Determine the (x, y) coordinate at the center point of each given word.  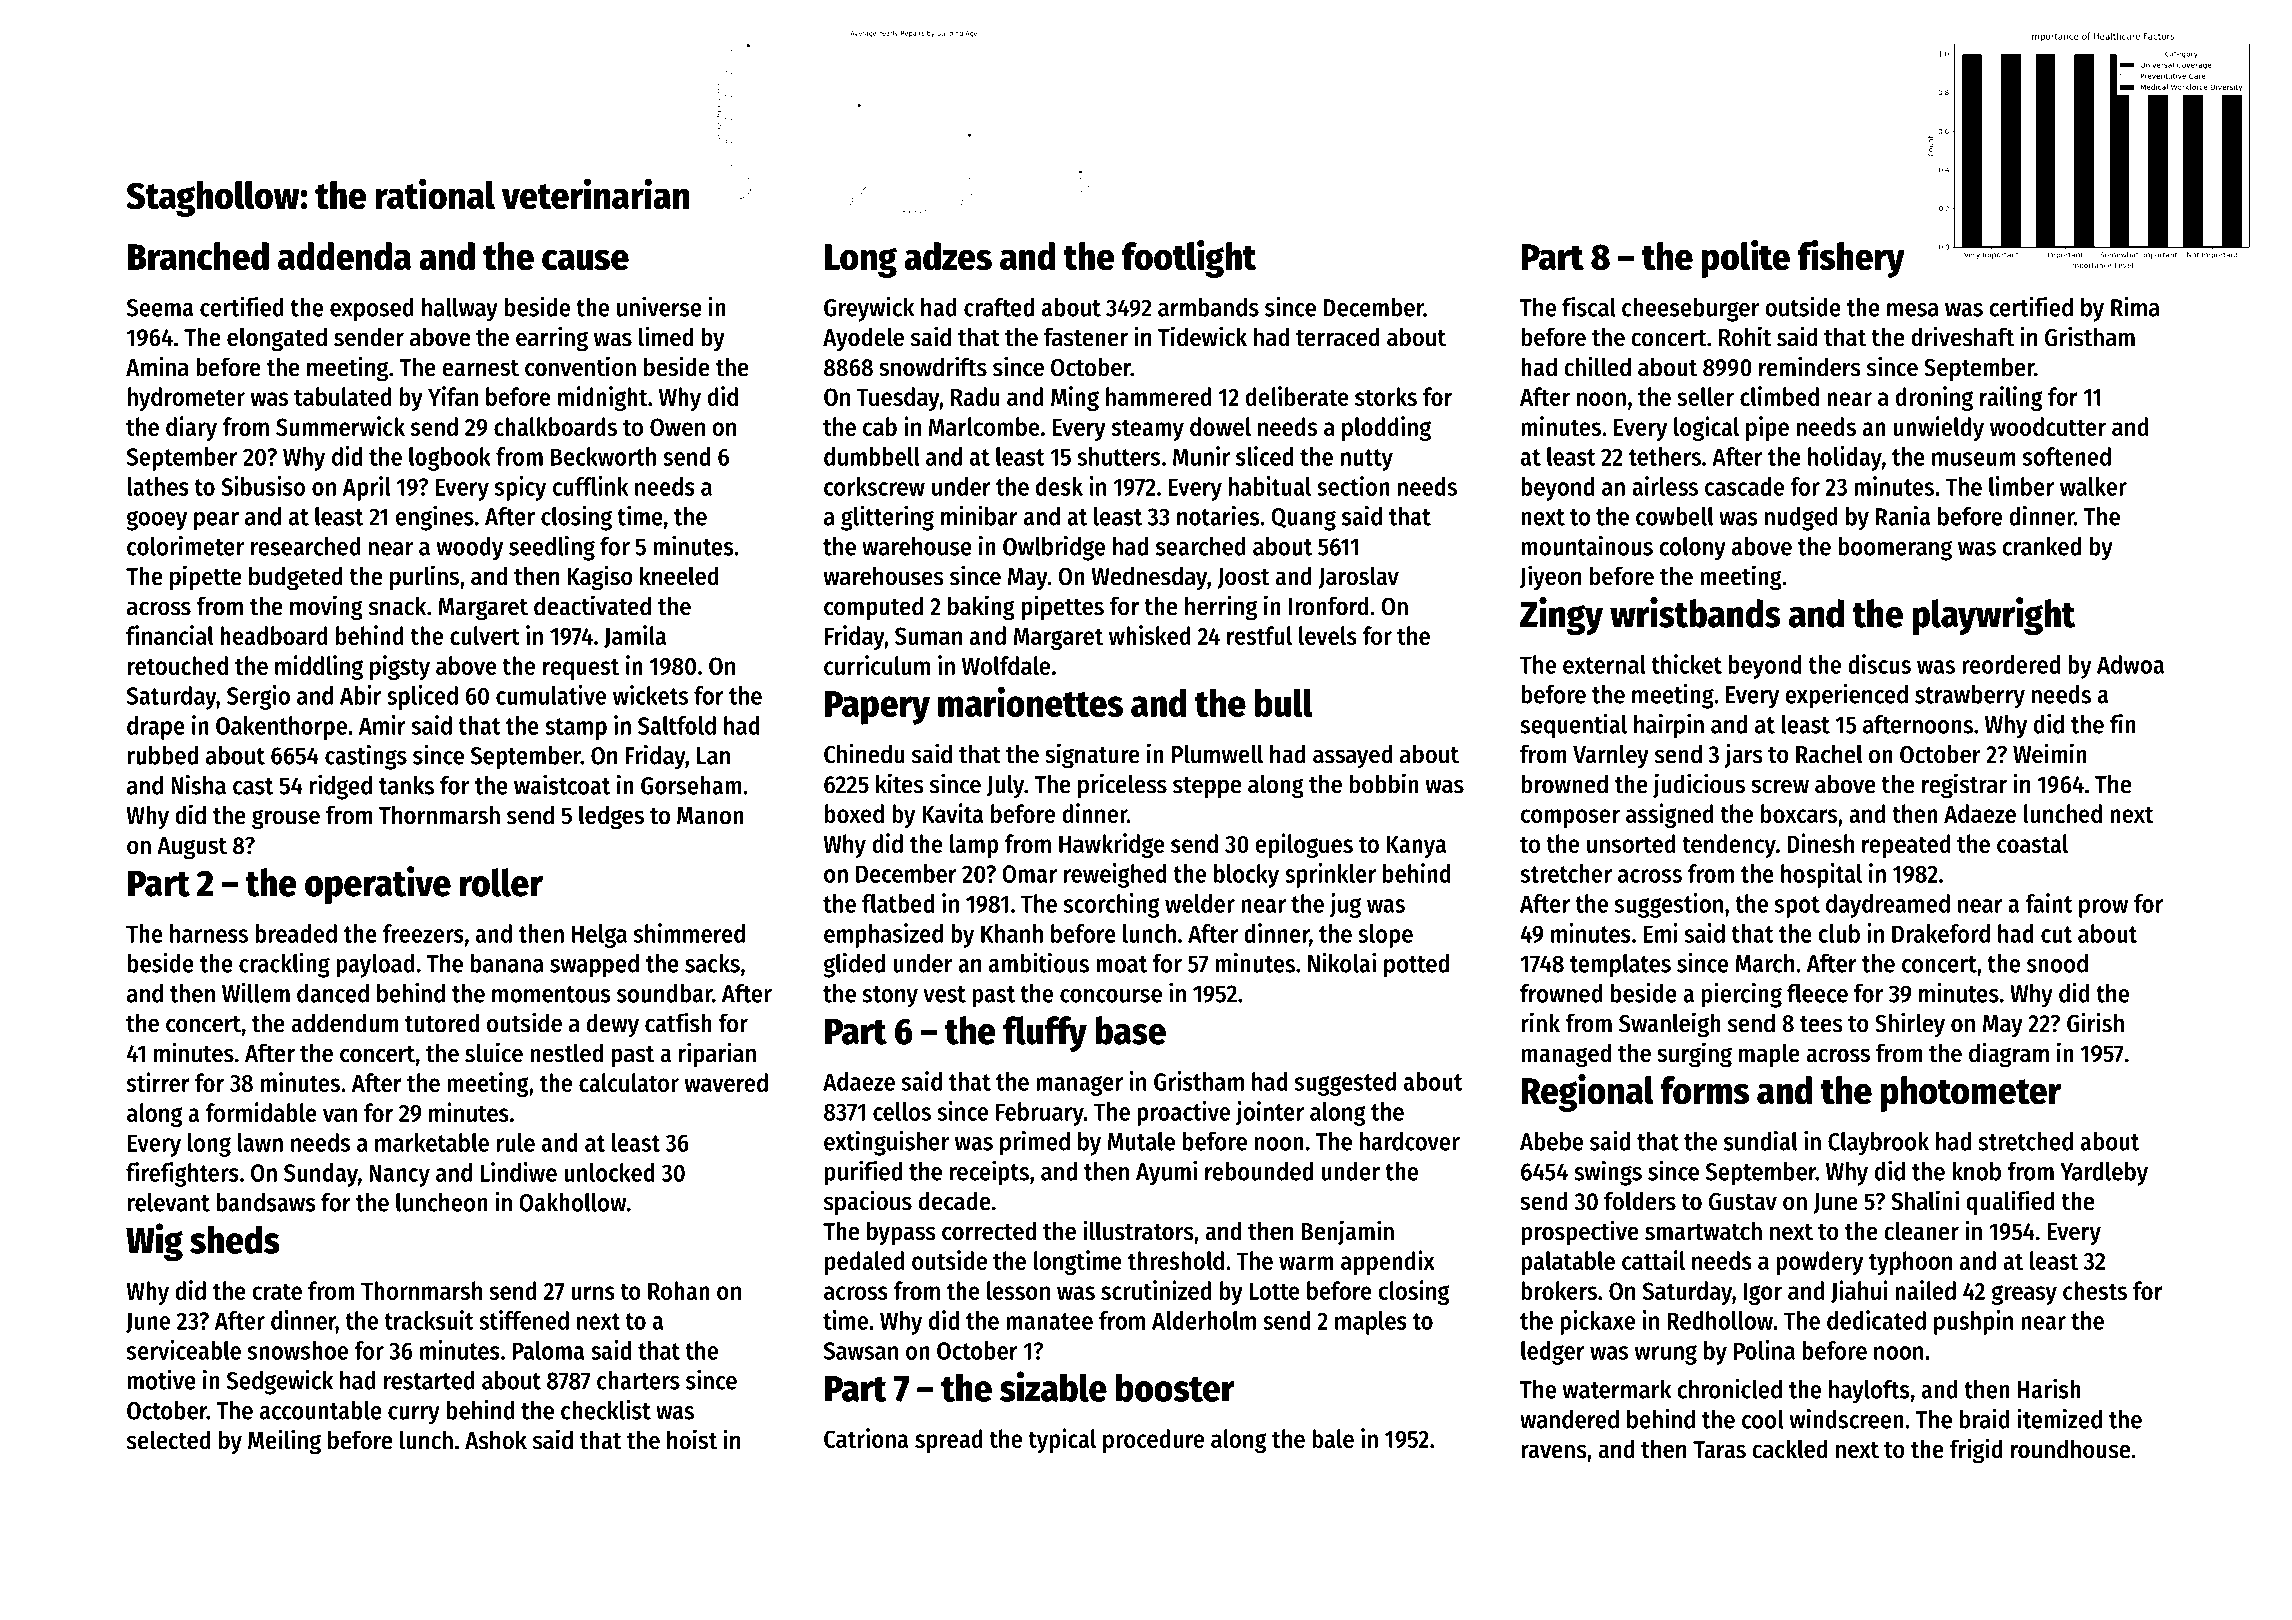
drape (156, 728)
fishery (1851, 259)
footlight (1189, 259)
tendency (1729, 846)
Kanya (1416, 847)
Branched (198, 256)
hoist (692, 1439)
